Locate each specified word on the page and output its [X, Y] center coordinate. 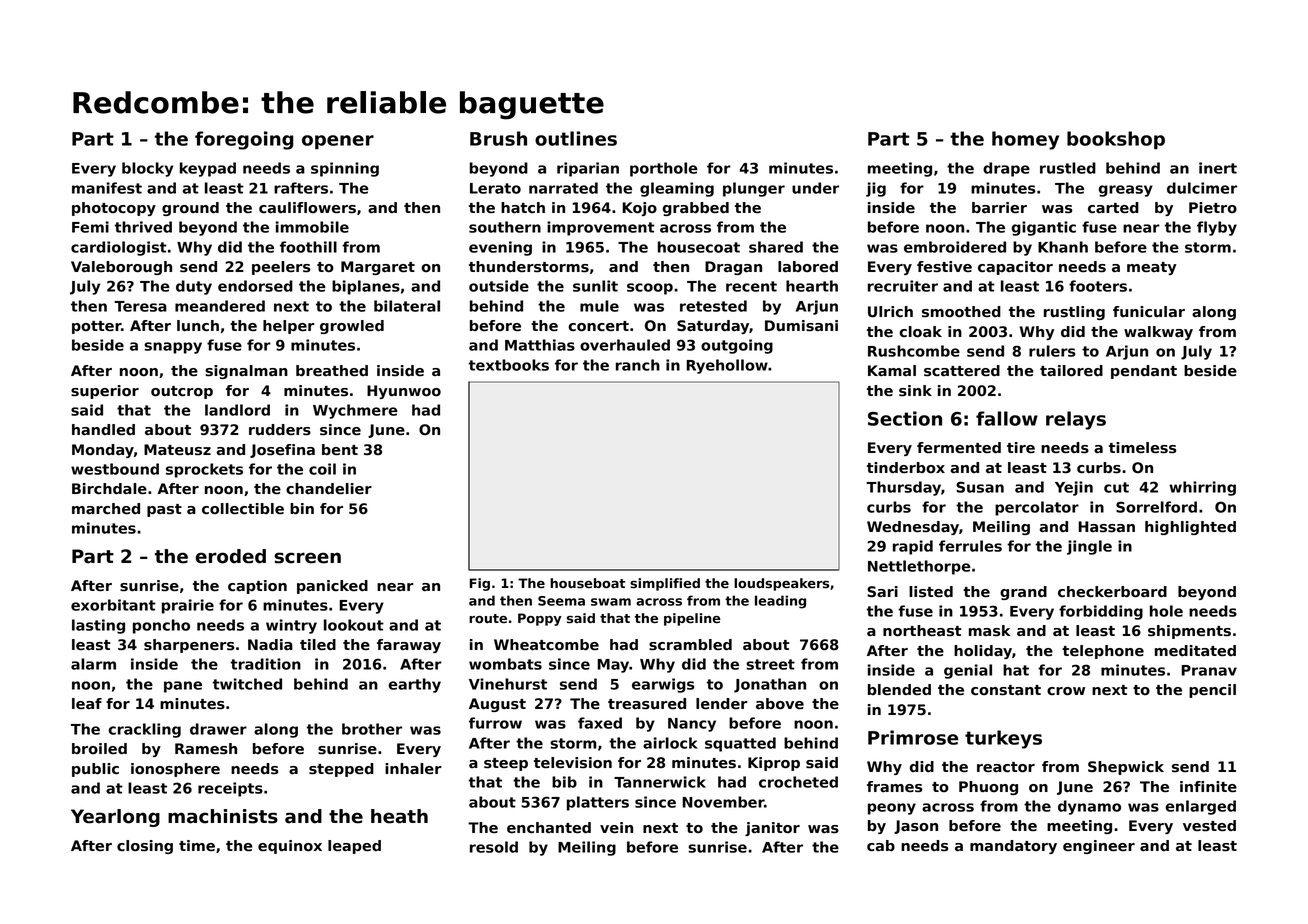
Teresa [140, 306]
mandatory [1013, 847]
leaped [354, 847]
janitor [772, 829]
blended [899, 689]
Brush [498, 138]
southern [505, 227]
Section [905, 418]
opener [338, 142]
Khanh [1063, 247]
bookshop [1116, 140]
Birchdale [109, 489]
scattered [962, 371]
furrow [495, 723]
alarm [93, 664]
